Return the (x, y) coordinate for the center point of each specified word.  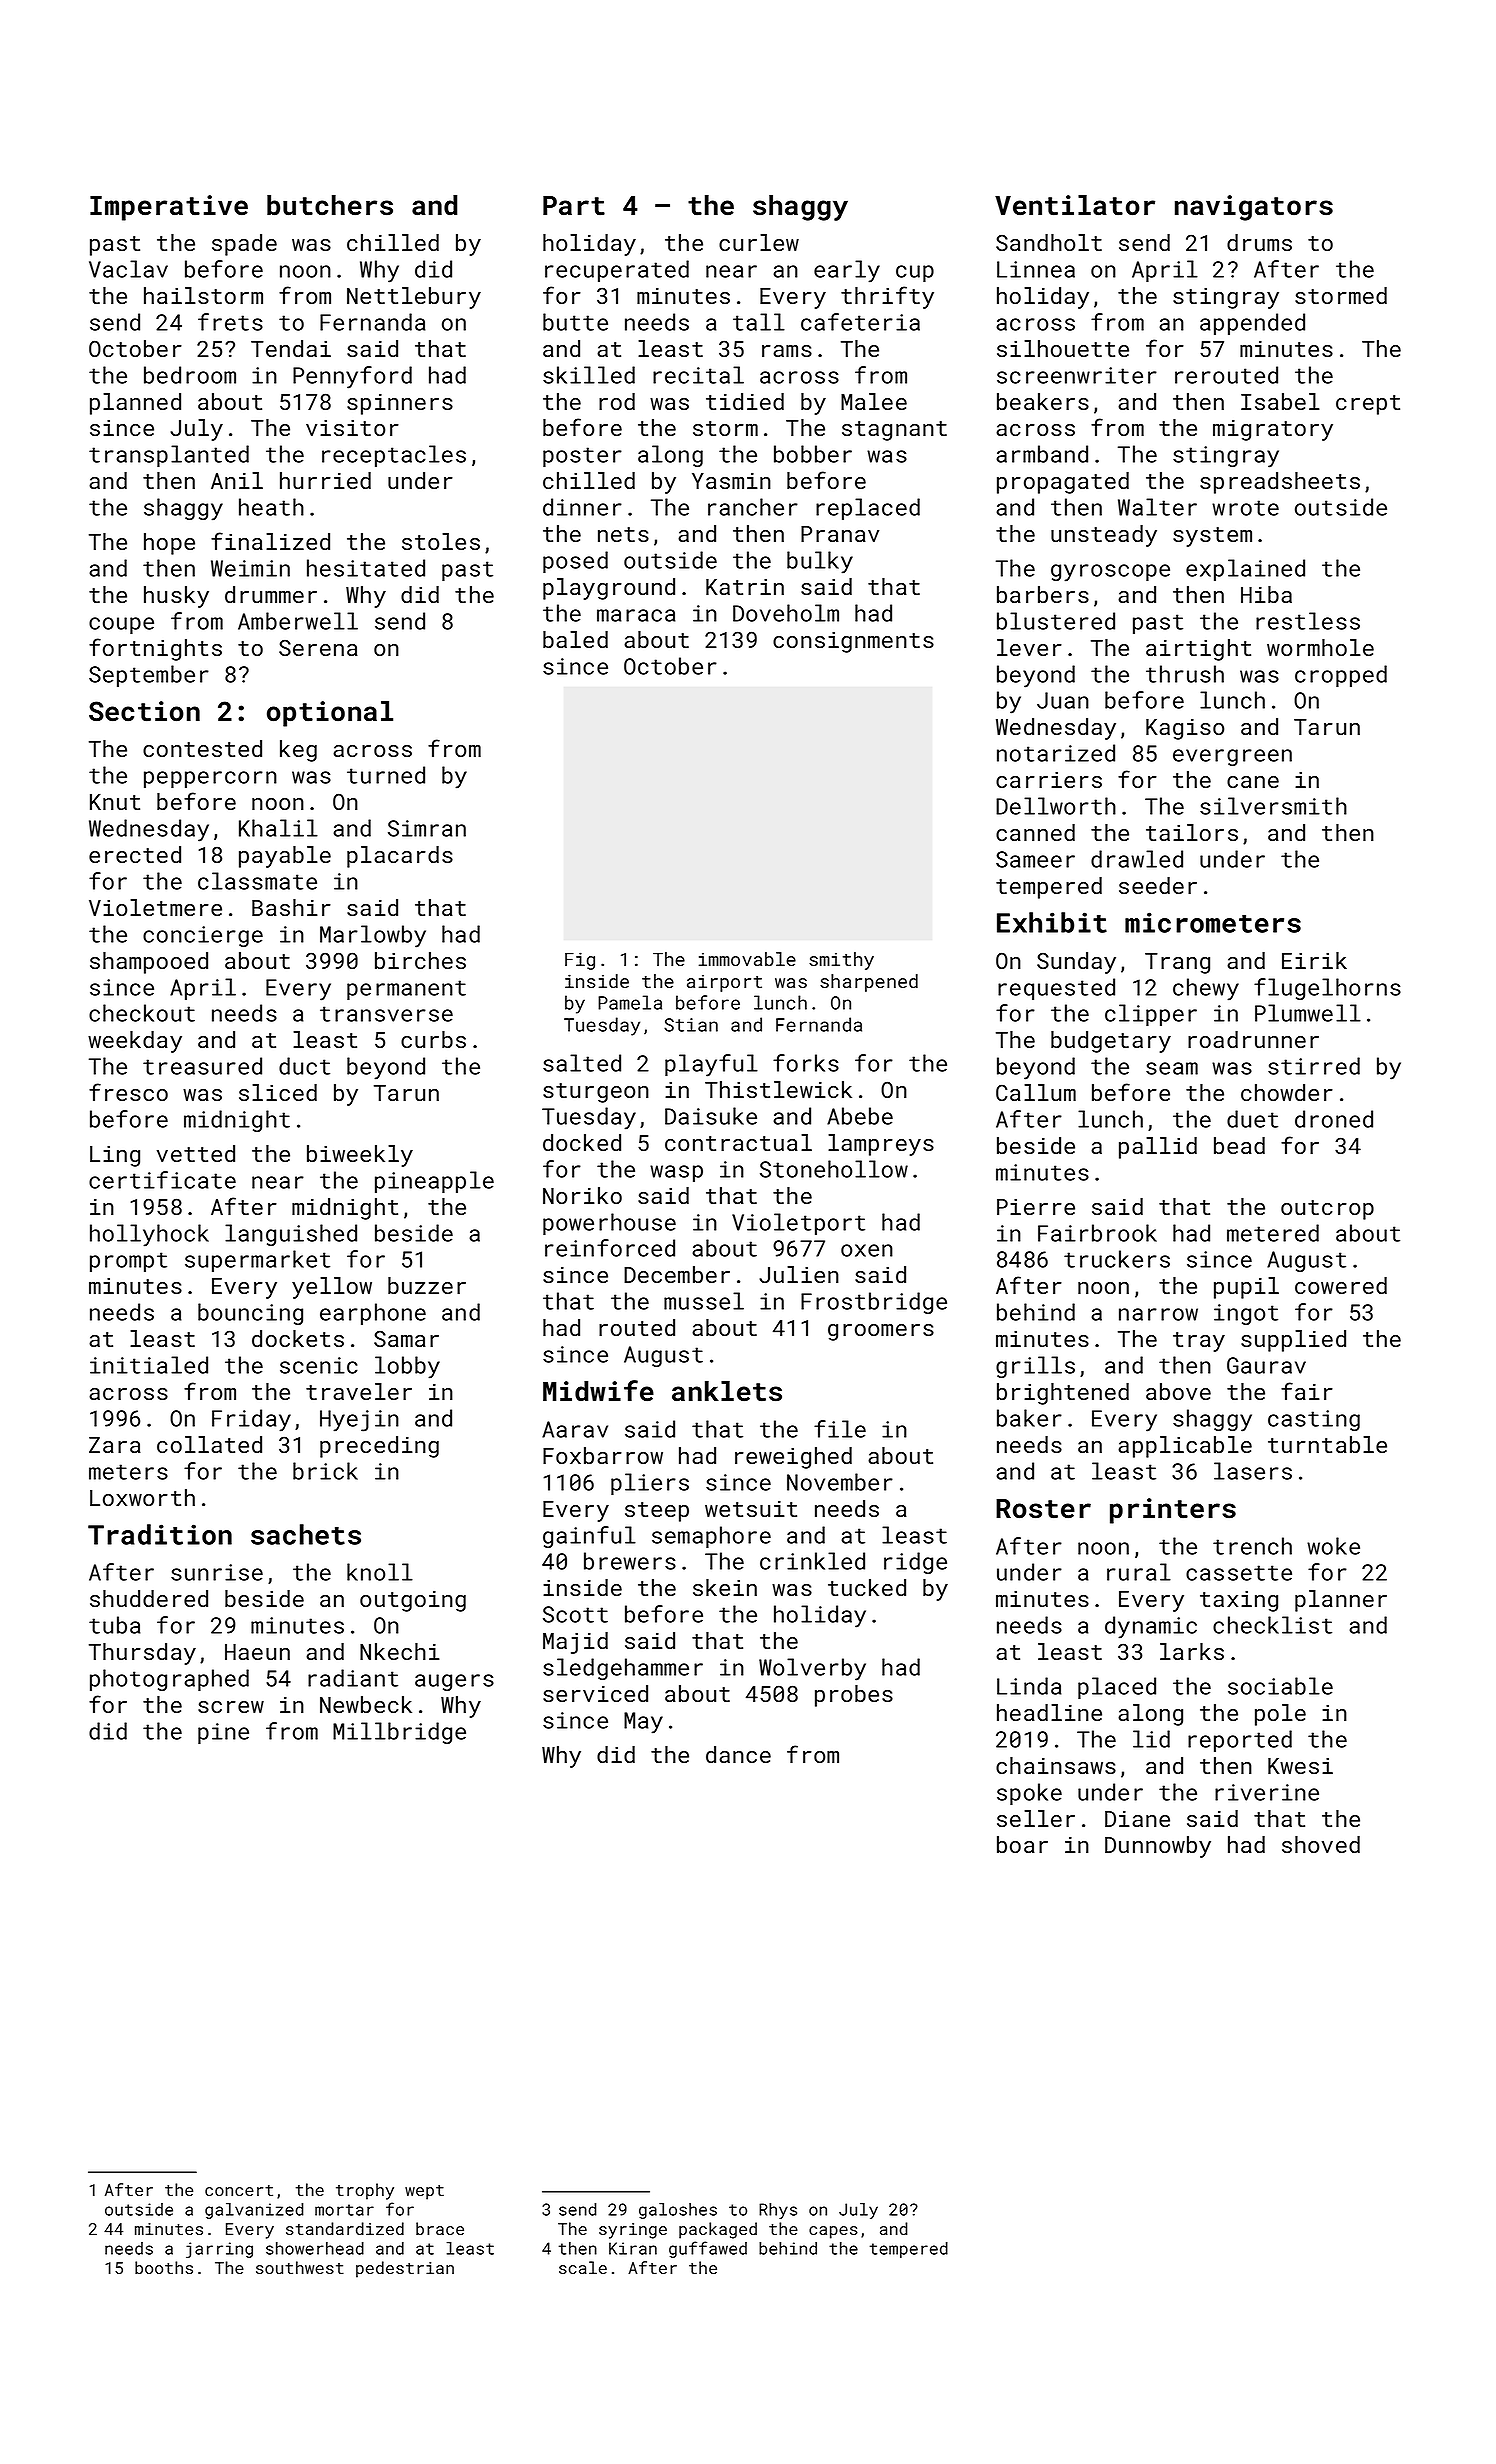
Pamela (630, 1002)
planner (1341, 1601)
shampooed (149, 963)
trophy (365, 2191)
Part (574, 206)
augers (454, 1682)
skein (725, 1587)
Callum (1036, 1092)
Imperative (169, 208)
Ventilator (1075, 205)
